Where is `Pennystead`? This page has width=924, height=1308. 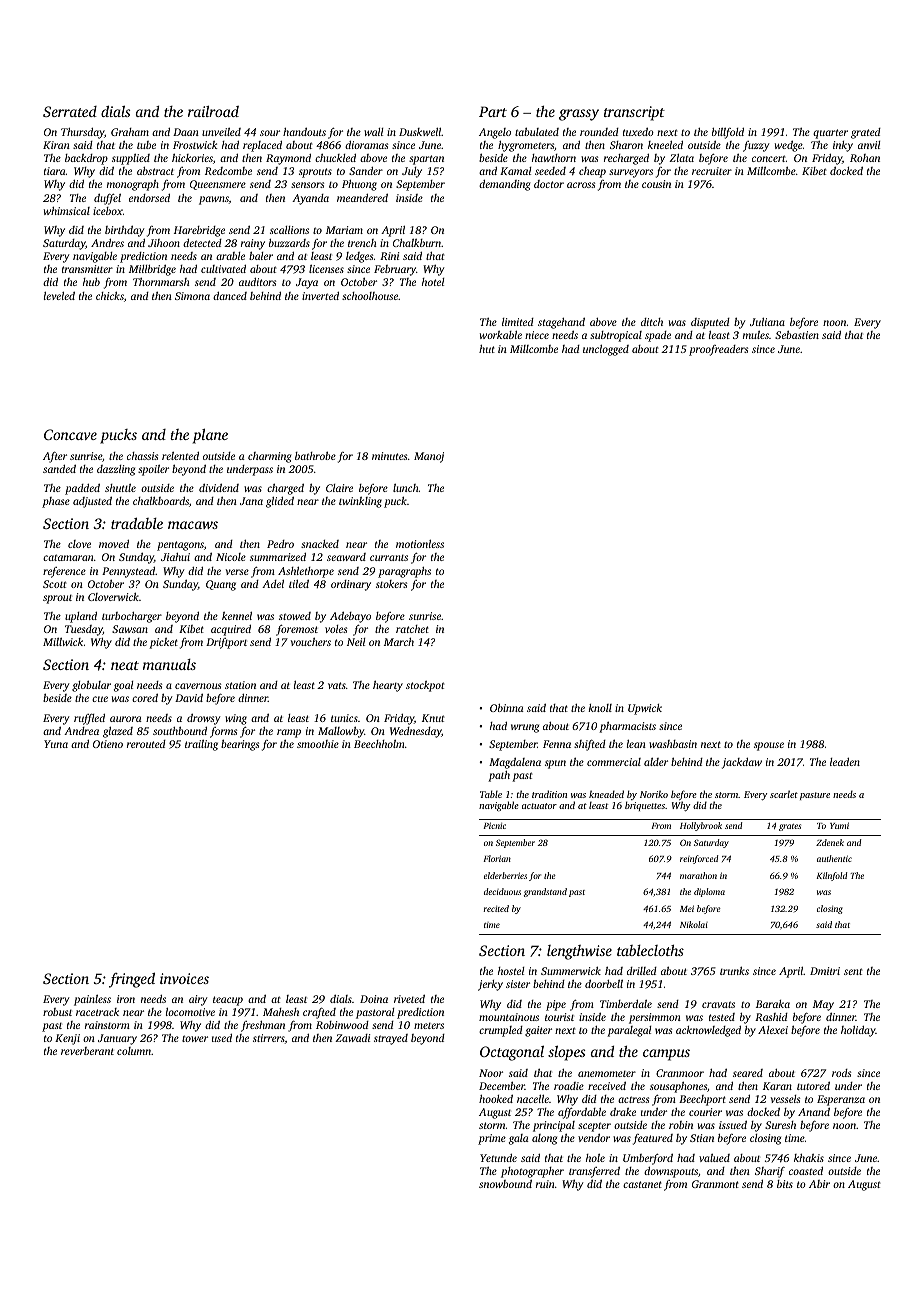
Pennystead is located at coordinates (128, 572).
